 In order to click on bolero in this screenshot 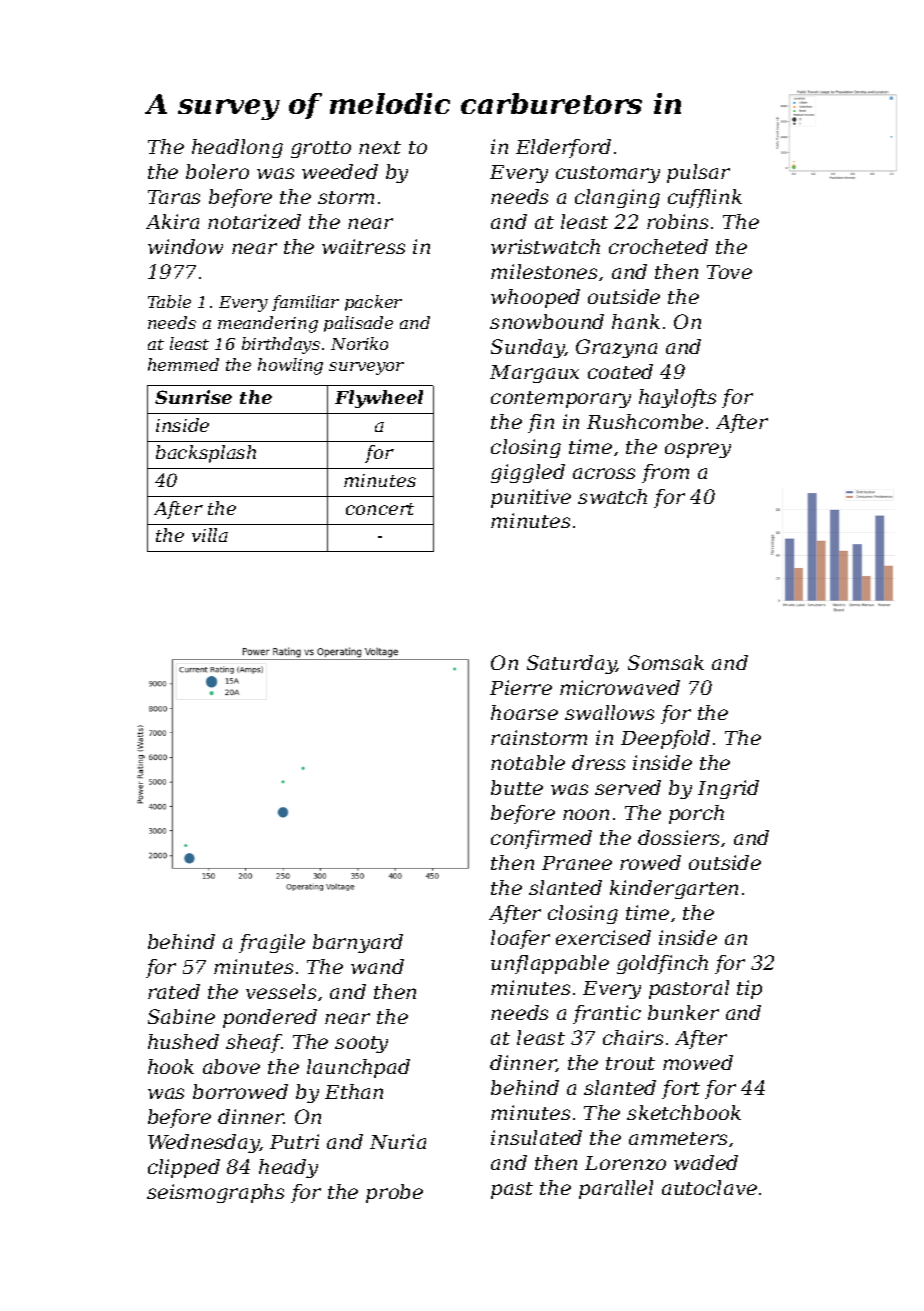, I will do `click(217, 171)`.
